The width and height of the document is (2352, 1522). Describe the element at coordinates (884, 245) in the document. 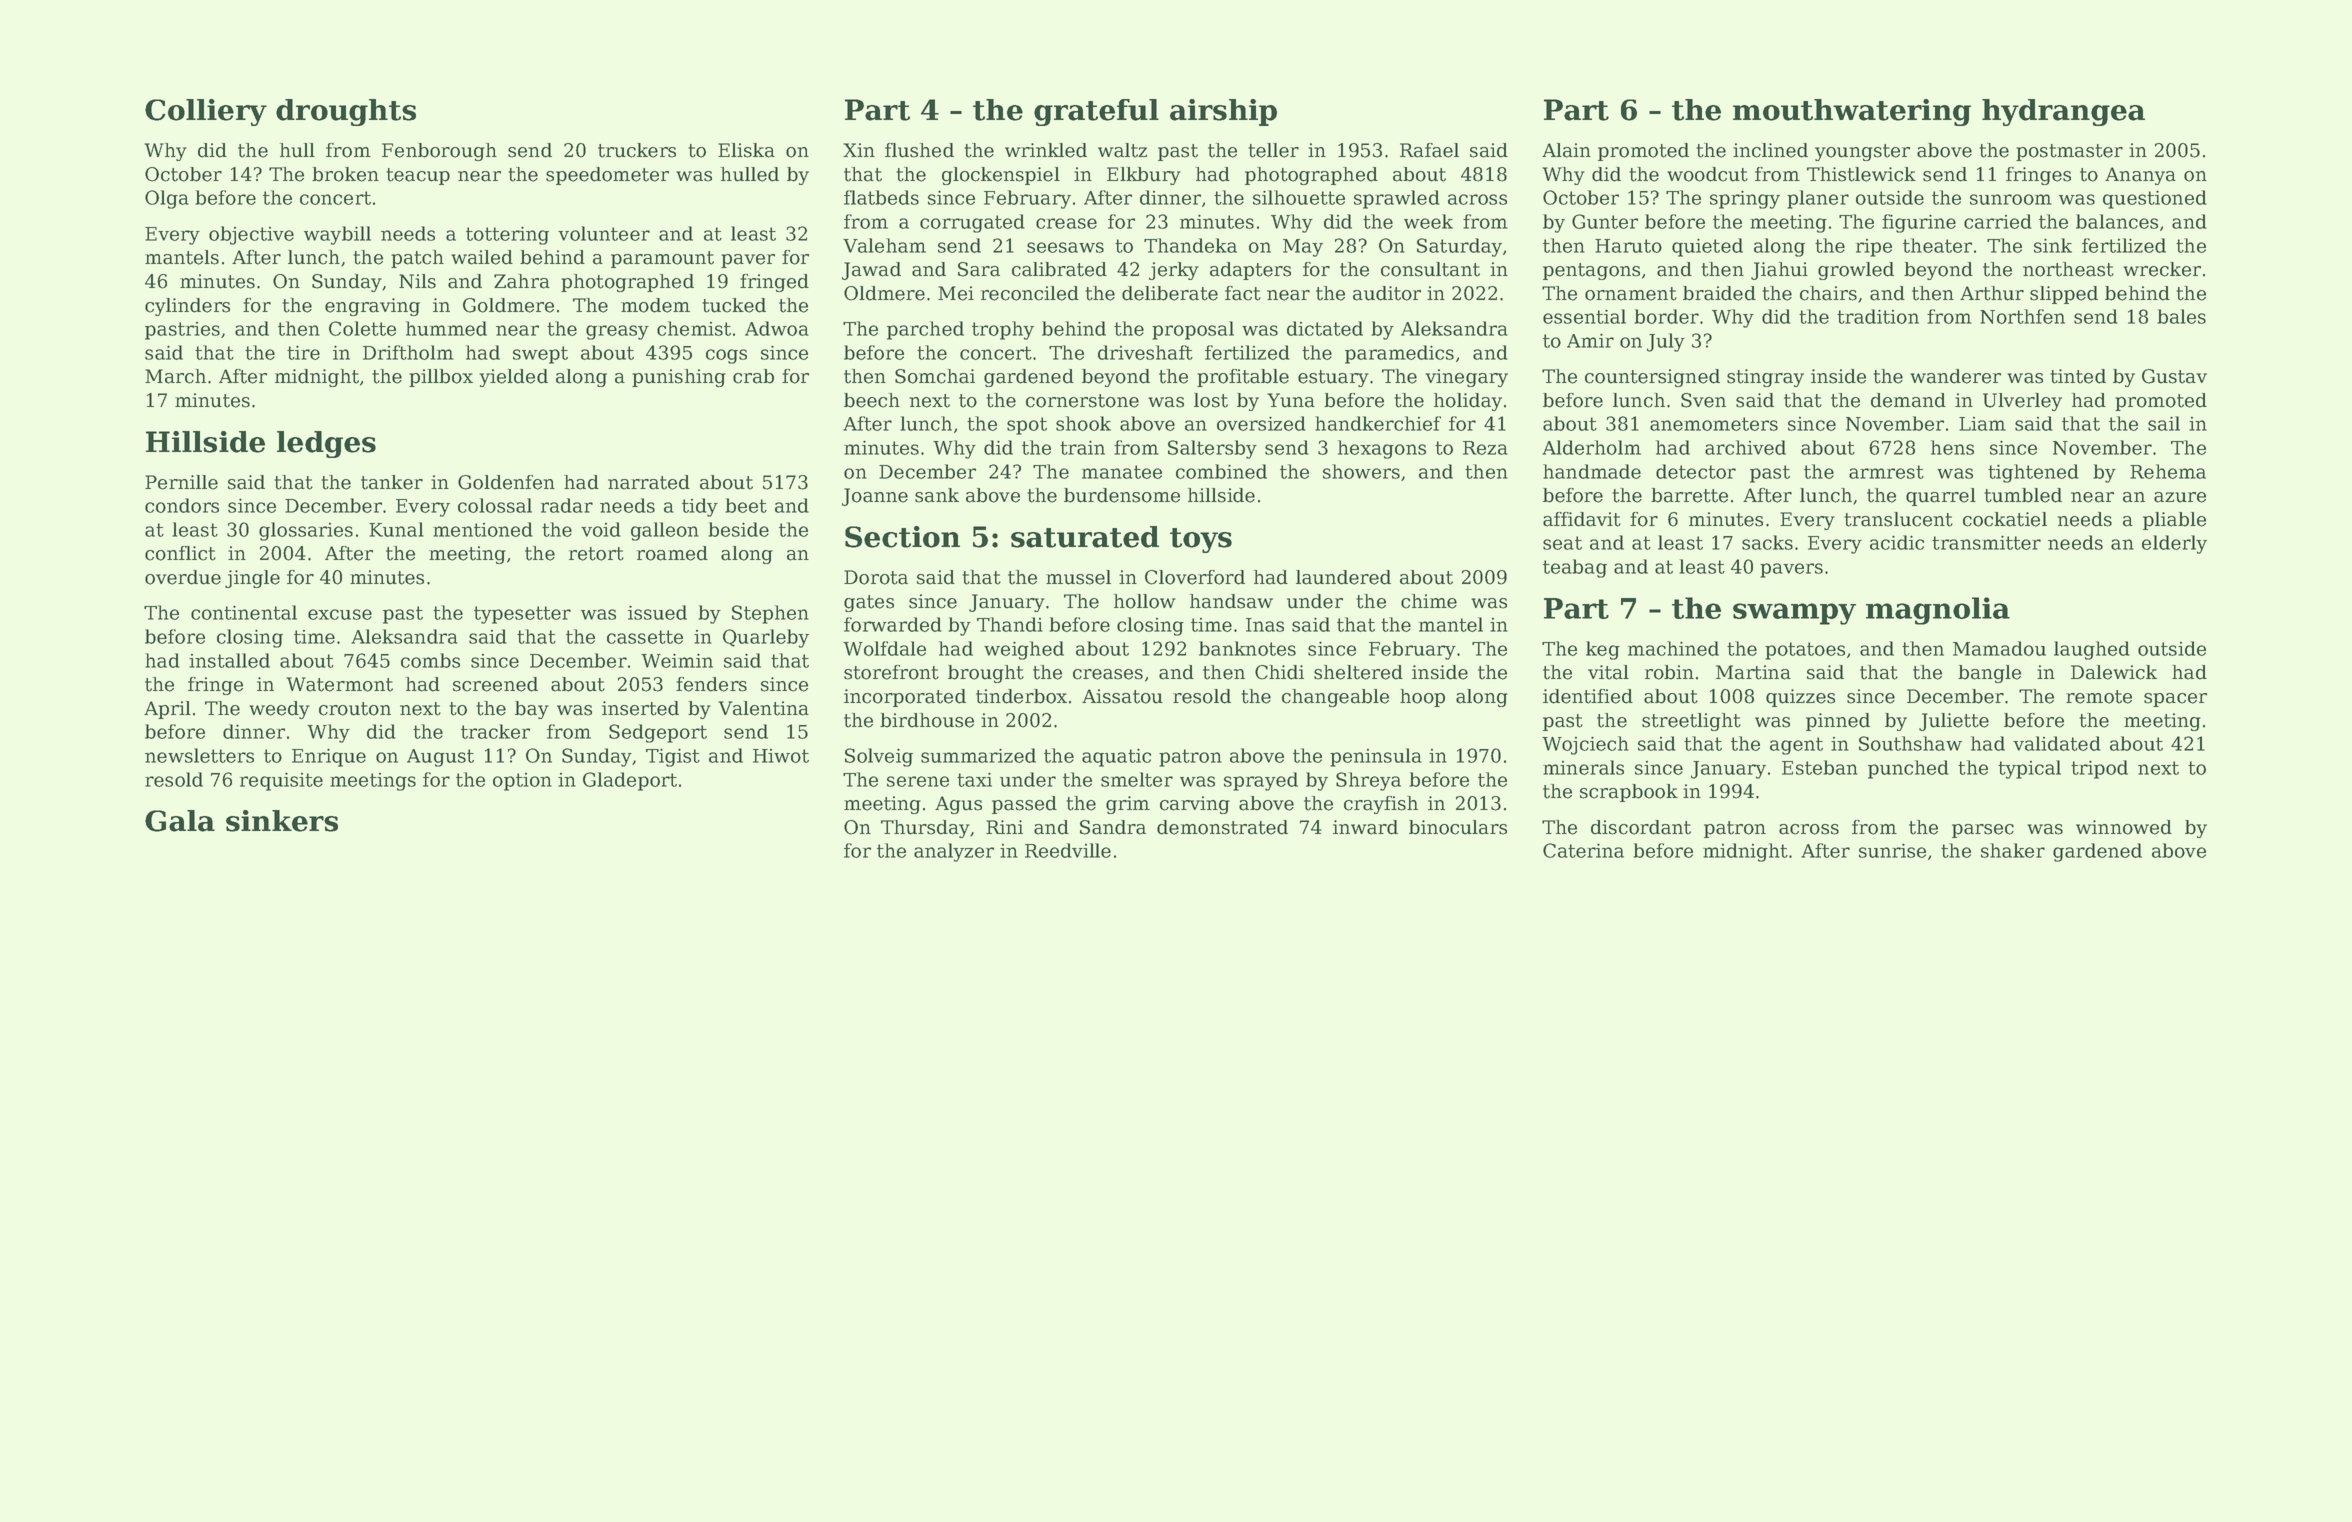

I see `Valeham` at that location.
